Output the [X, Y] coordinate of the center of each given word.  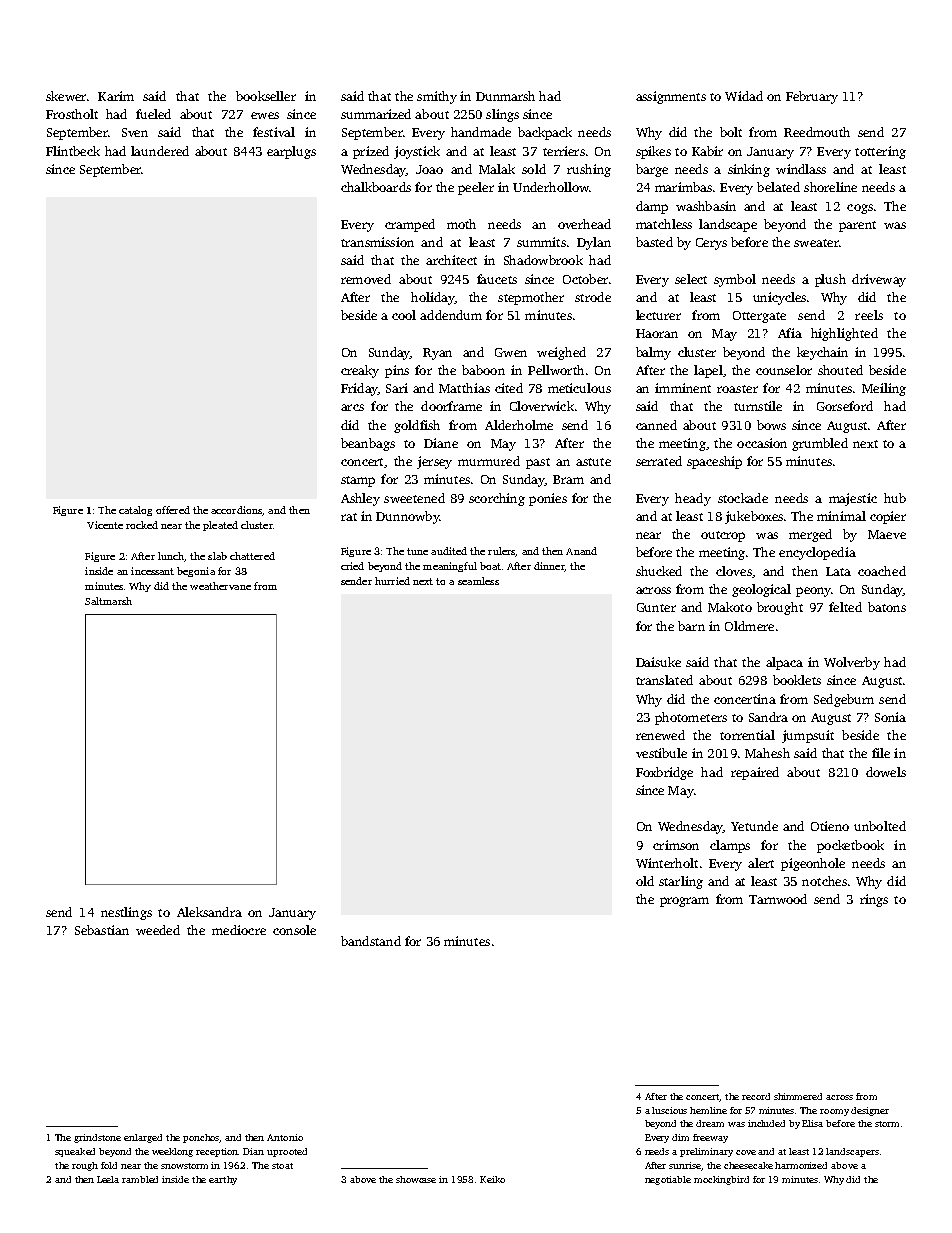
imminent [683, 388]
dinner [549, 567]
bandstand [371, 941]
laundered [160, 151]
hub [895, 498]
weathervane [220, 586]
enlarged [143, 1138]
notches [824, 881]
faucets [497, 279]
